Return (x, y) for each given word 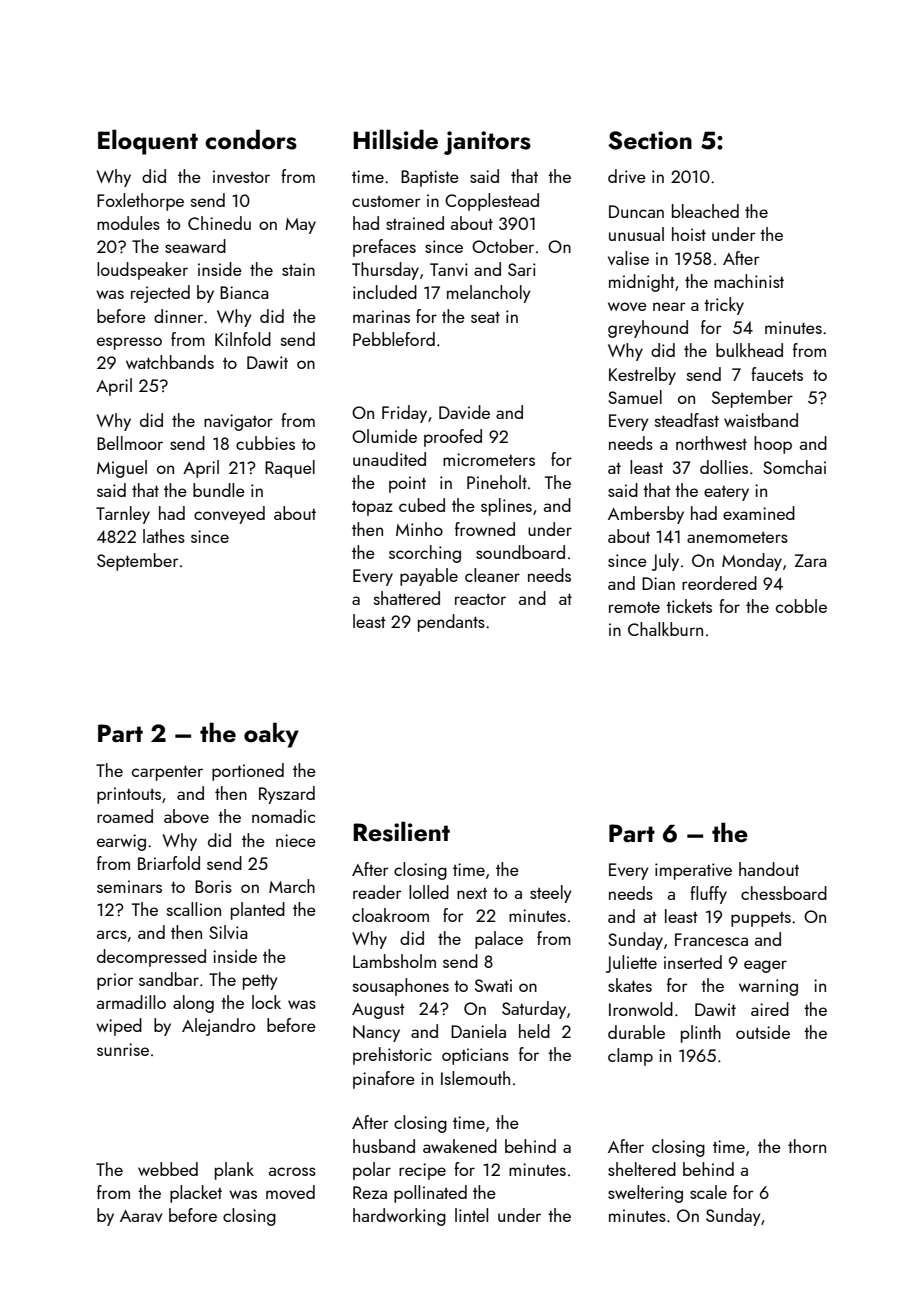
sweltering (645, 1194)
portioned (248, 772)
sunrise (123, 1049)
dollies (724, 467)
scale (708, 1192)
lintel (471, 1215)
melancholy (488, 294)
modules (128, 223)
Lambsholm (394, 961)
